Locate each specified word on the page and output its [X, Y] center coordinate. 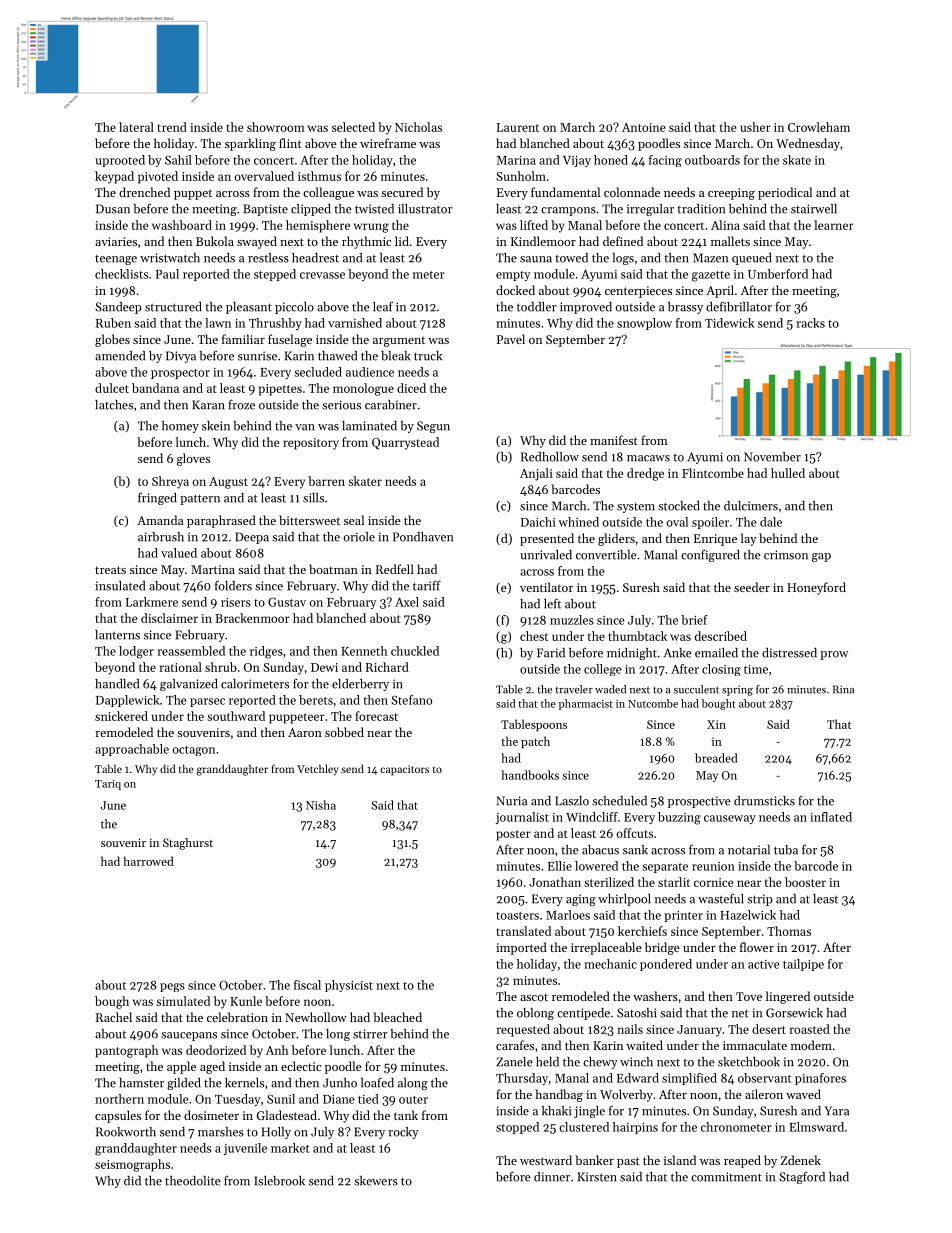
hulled [788, 473]
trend [172, 127]
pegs [172, 987]
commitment [726, 1177]
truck [428, 356]
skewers [376, 1181]
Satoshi [637, 1013]
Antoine [643, 127]
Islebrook [279, 1181]
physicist [349, 986]
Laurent [518, 127]
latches [114, 405]
